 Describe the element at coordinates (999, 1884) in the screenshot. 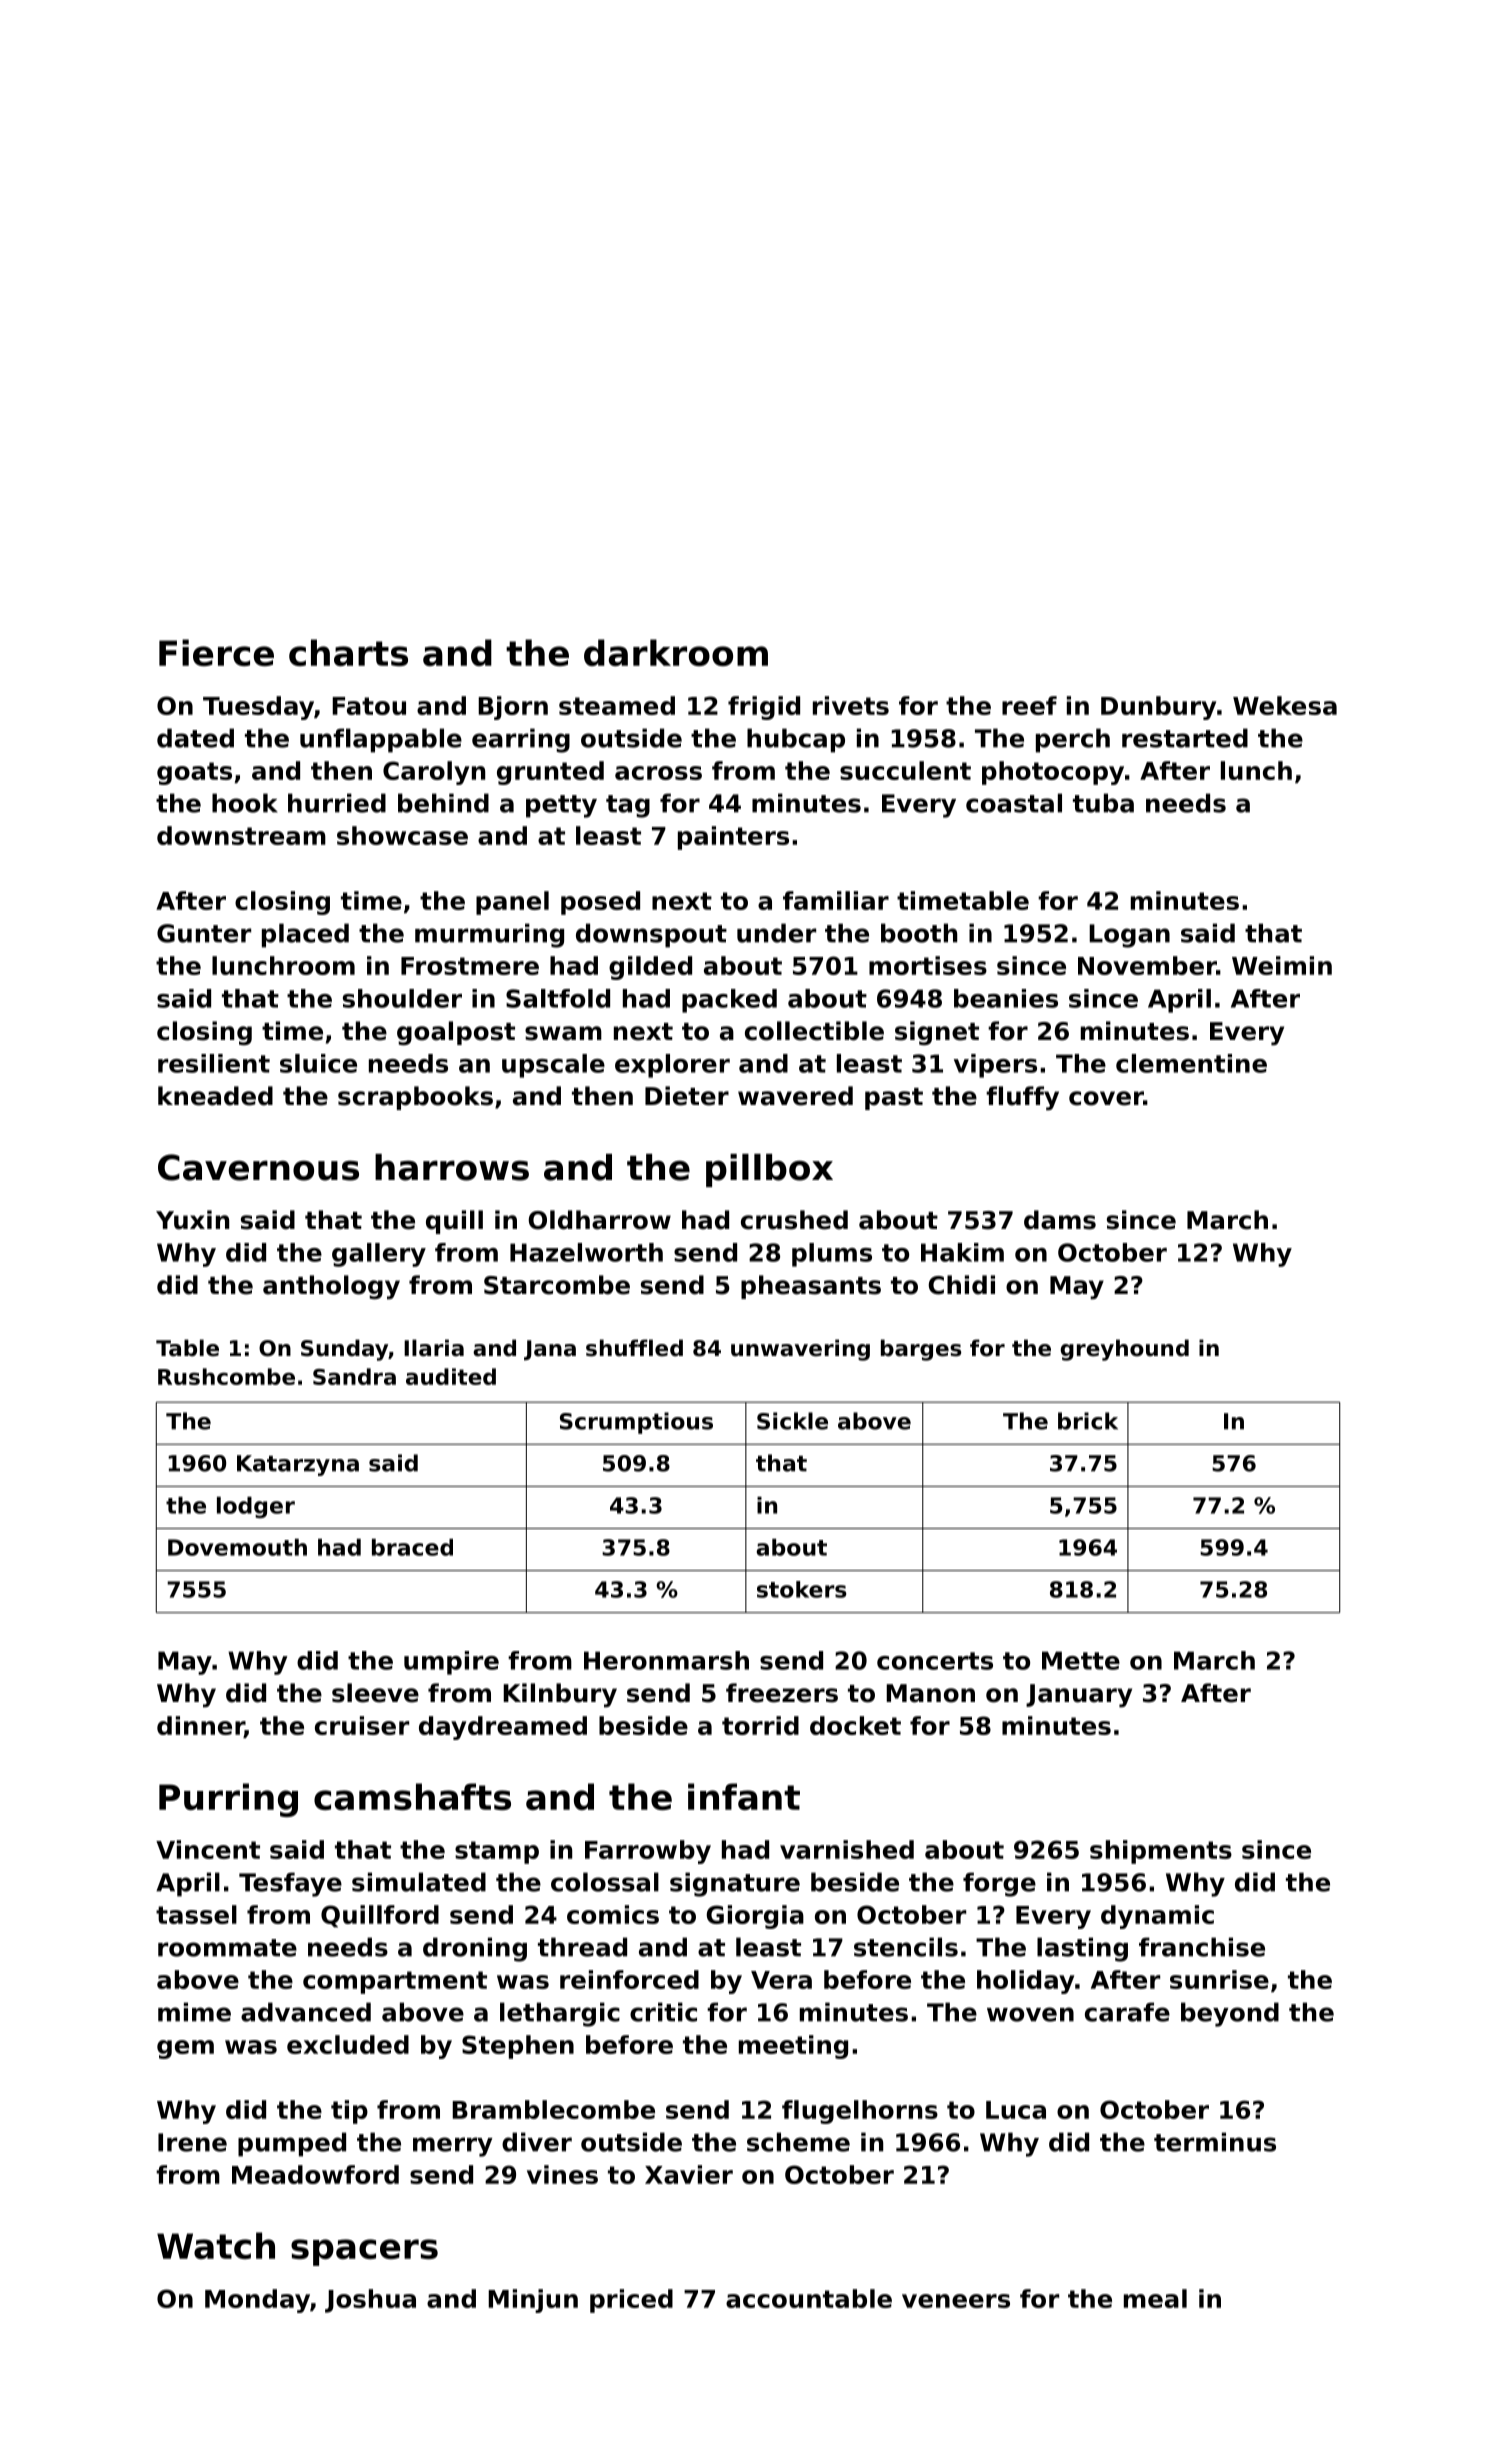

I see `forge` at that location.
